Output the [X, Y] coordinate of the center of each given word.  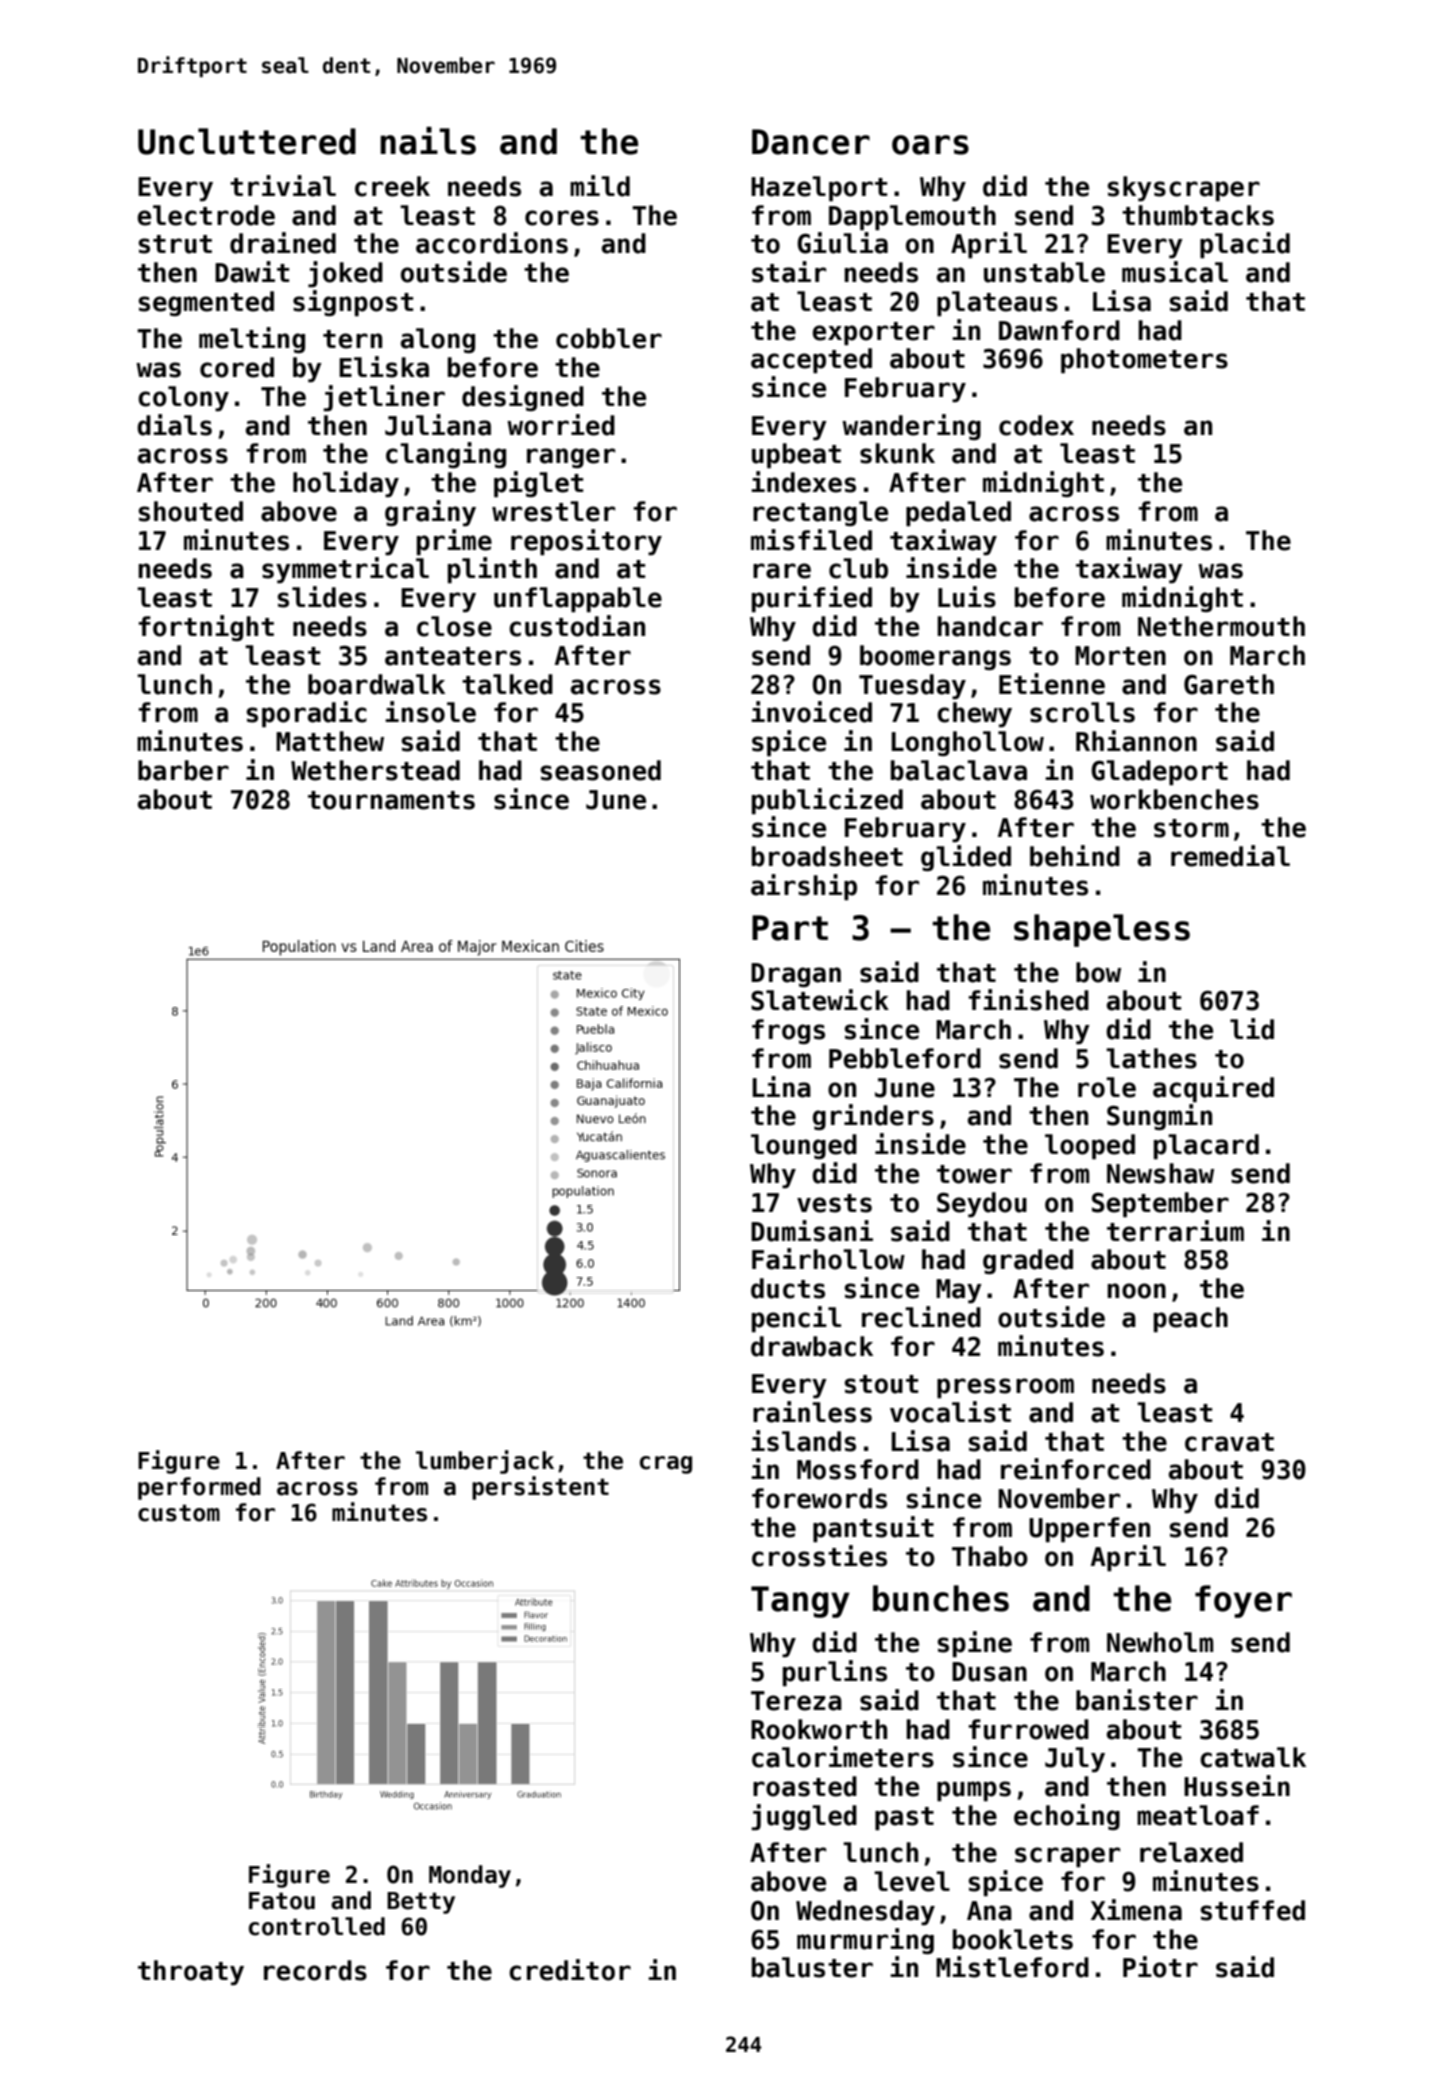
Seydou [982, 1205]
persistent [540, 1488]
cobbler [609, 338]
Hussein [1237, 1786]
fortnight [206, 628]
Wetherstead [375, 770]
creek [392, 186]
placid [1245, 245]
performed [199, 1488]
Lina [781, 1087]
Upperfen [1089, 1530]
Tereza [796, 1701]
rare [782, 571]
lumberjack [485, 1462]
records [315, 1970]
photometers [1144, 361]
